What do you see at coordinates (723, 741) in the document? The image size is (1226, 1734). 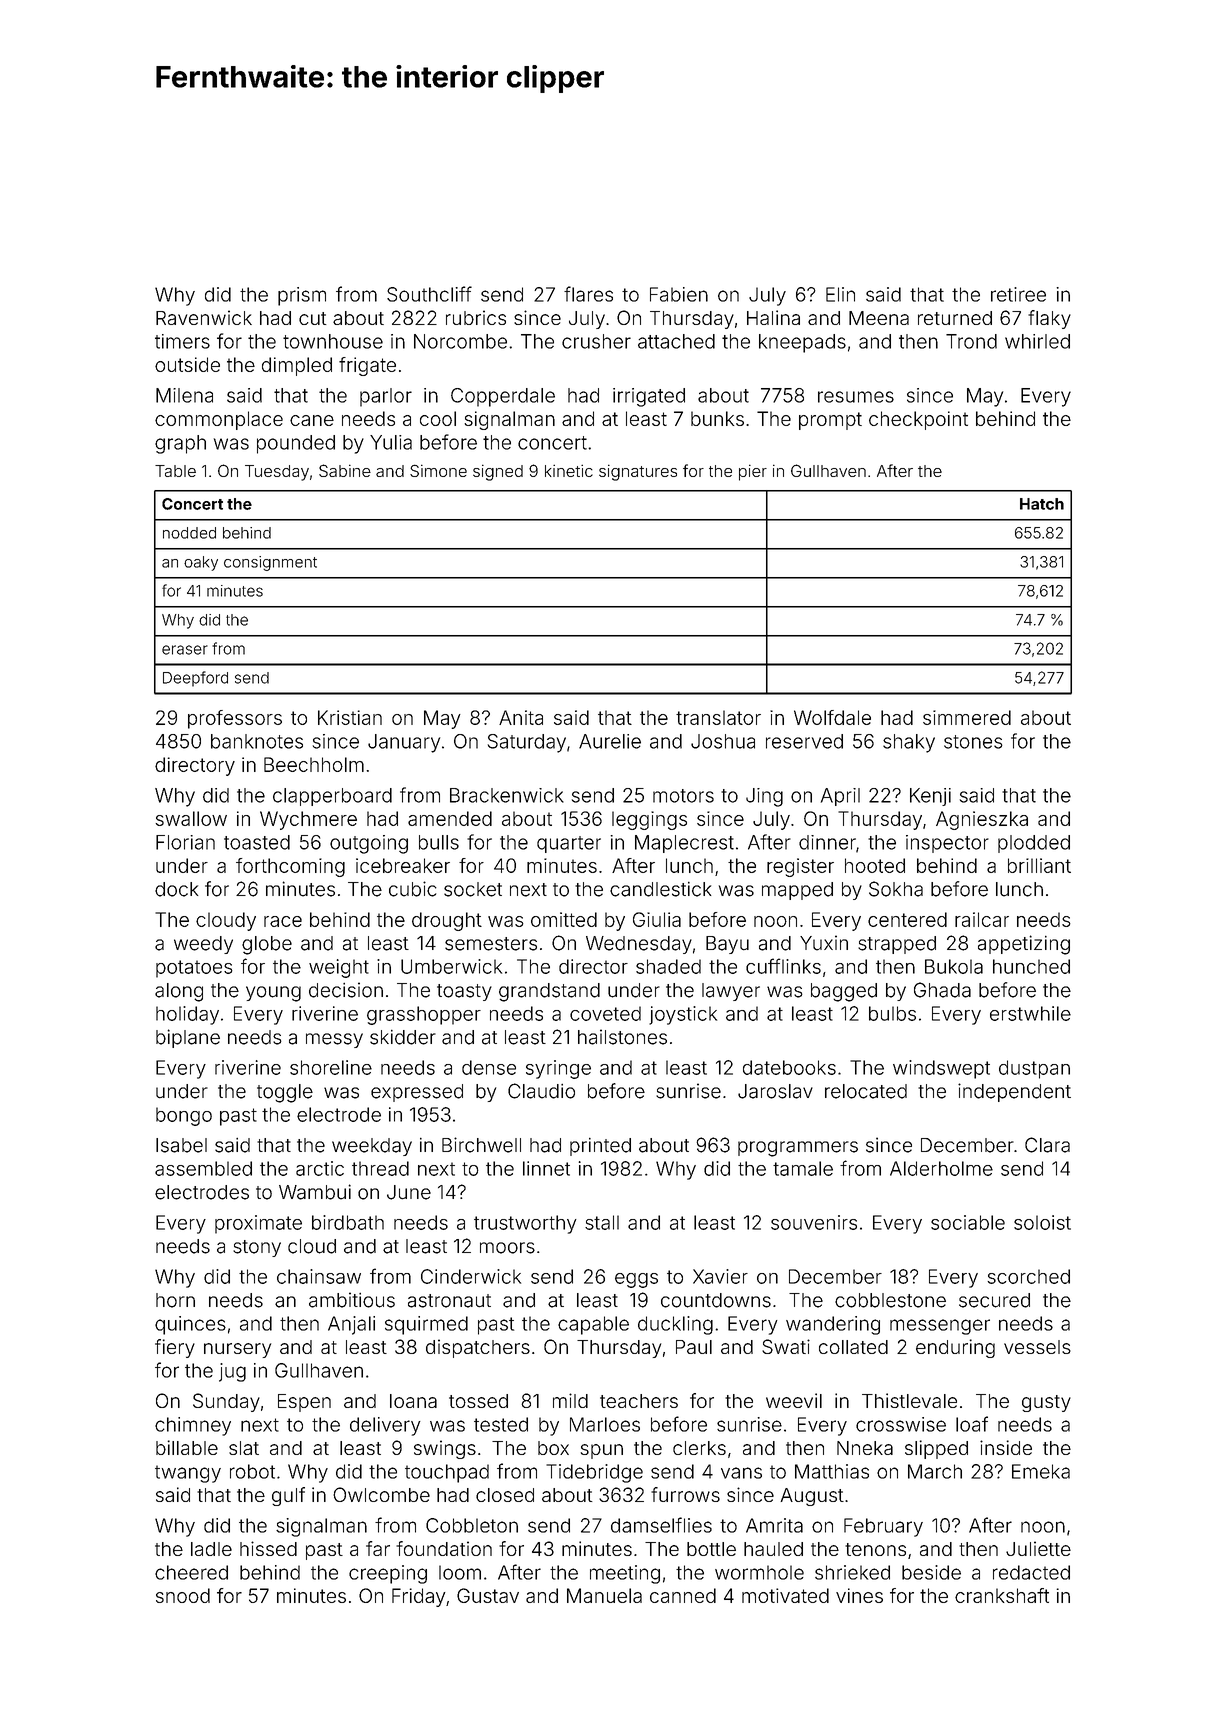 I see `Joshua` at bounding box center [723, 741].
